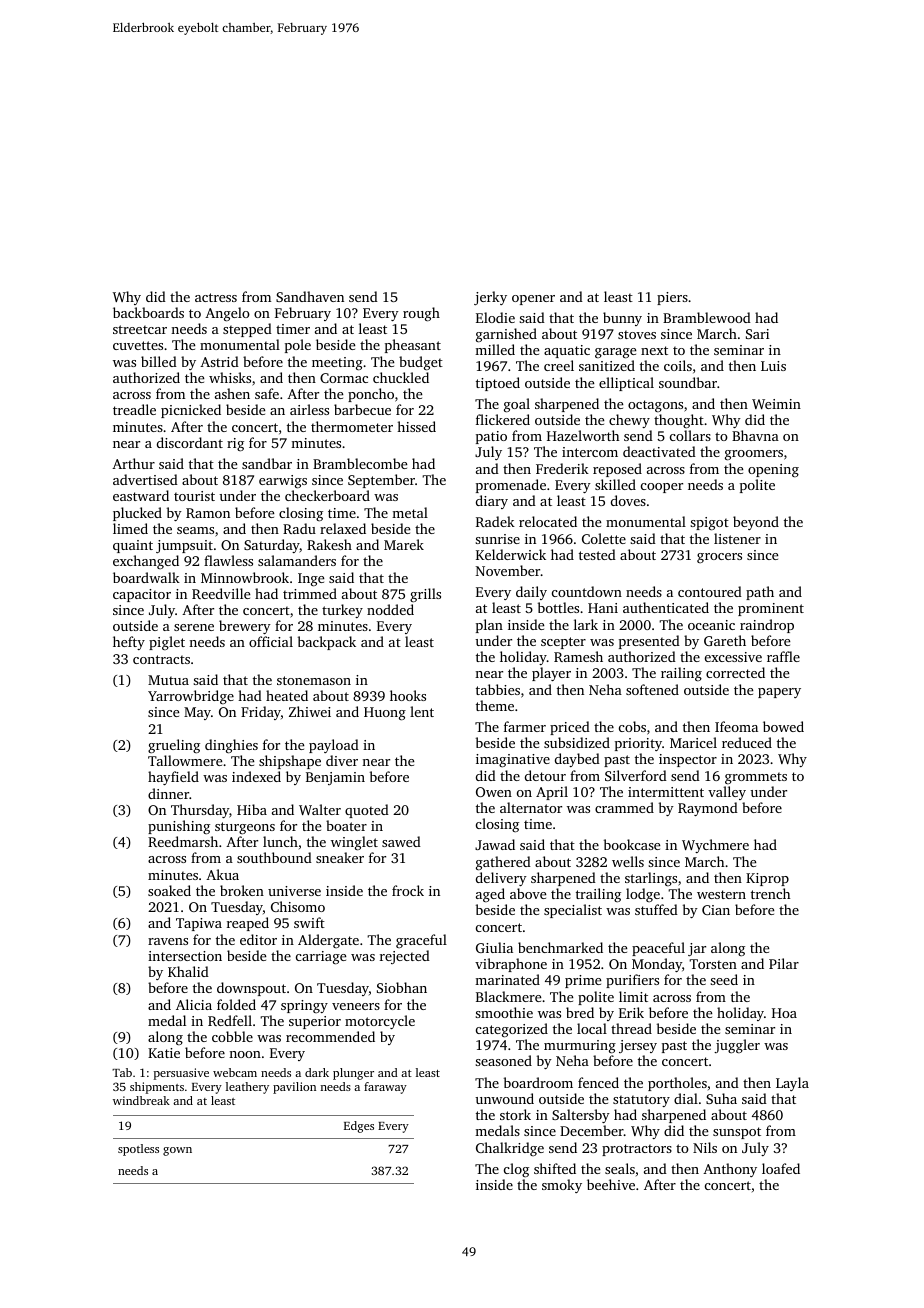 The height and width of the image is (1308, 924). Describe the element at coordinates (227, 314) in the image. I see `Angelo` at that location.
